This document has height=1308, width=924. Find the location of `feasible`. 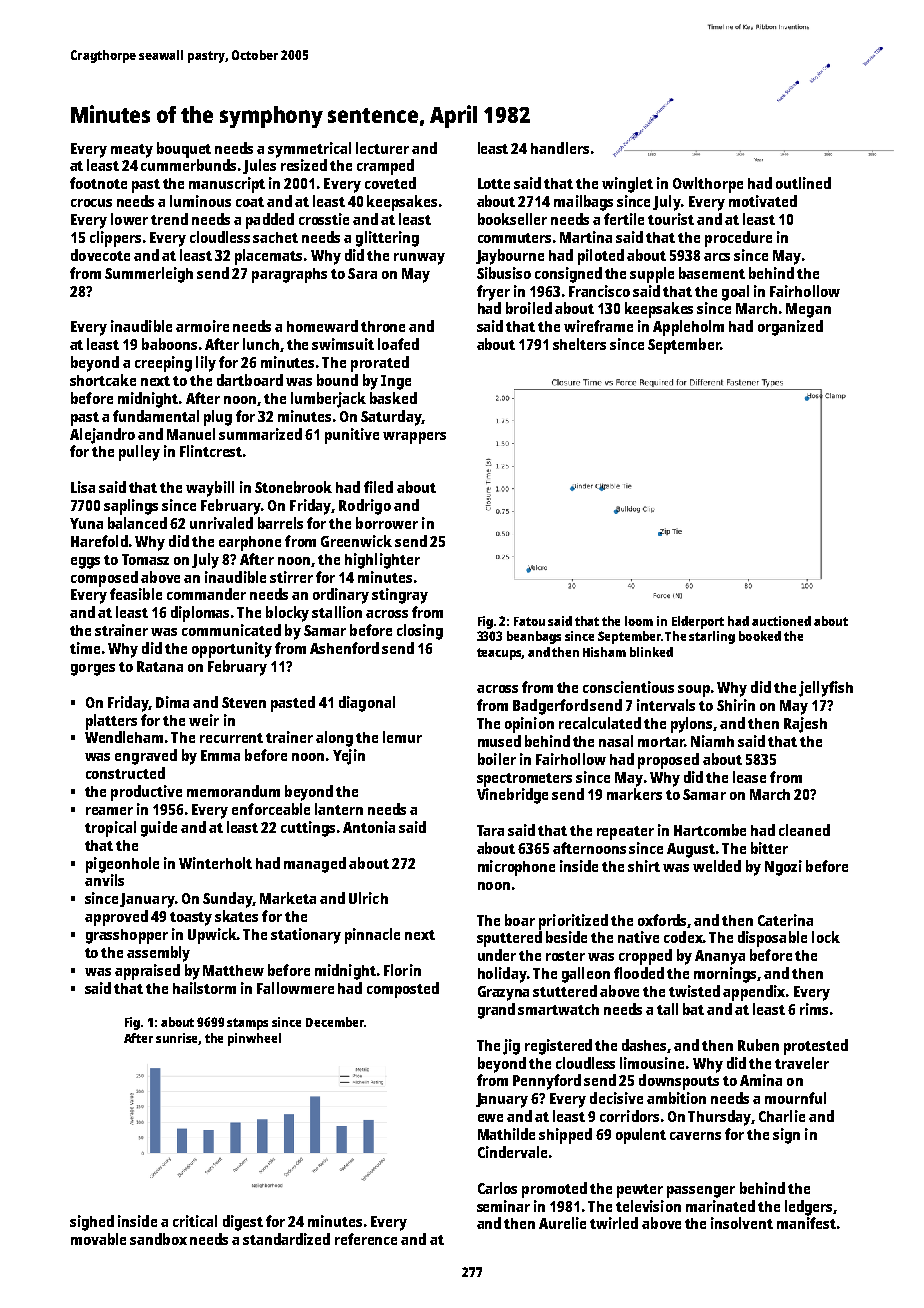

feasible is located at coordinates (136, 594).
